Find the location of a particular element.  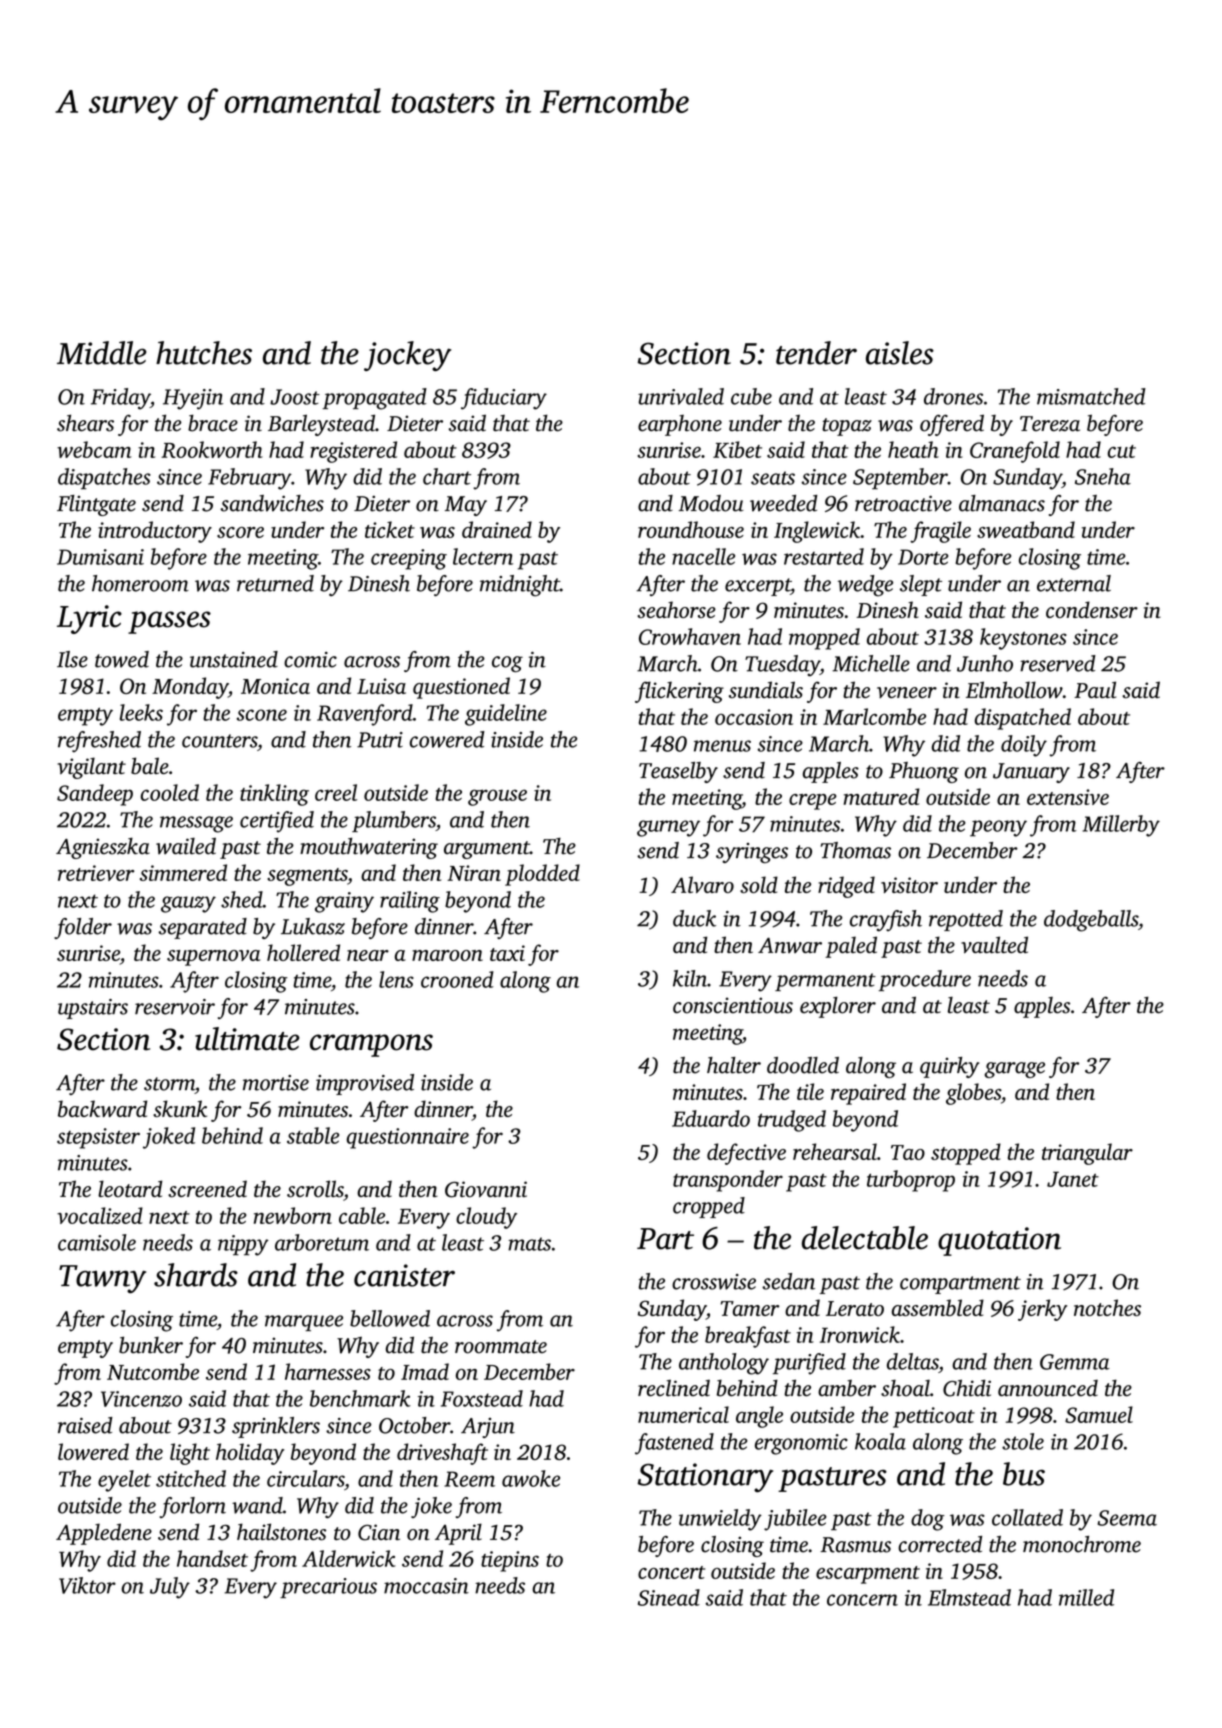

fiduciary is located at coordinates (504, 399).
